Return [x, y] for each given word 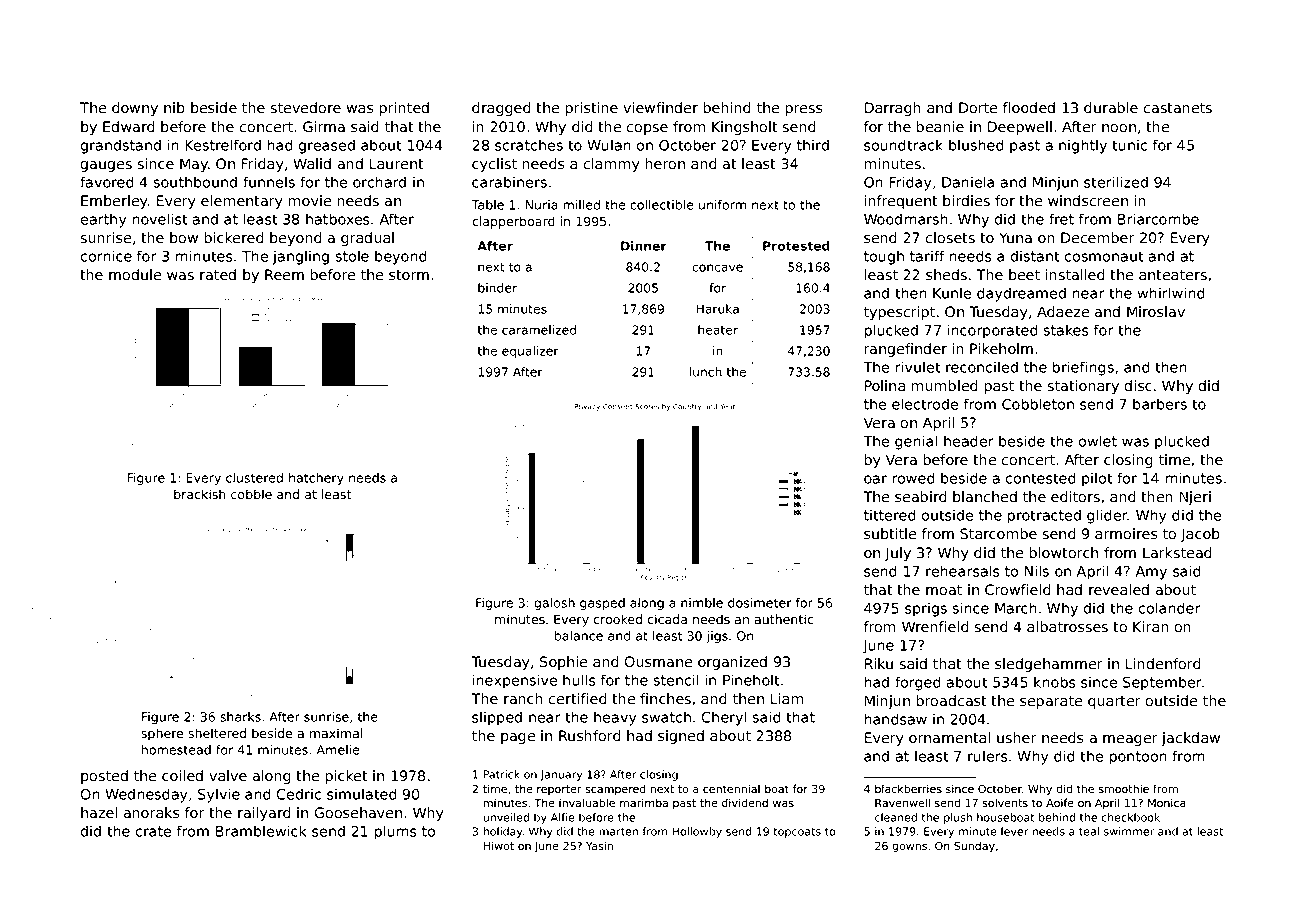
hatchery [316, 479]
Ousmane [658, 662]
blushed [976, 145]
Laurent [397, 163]
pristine [592, 109]
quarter [1114, 702]
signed [681, 737]
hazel [99, 813]
